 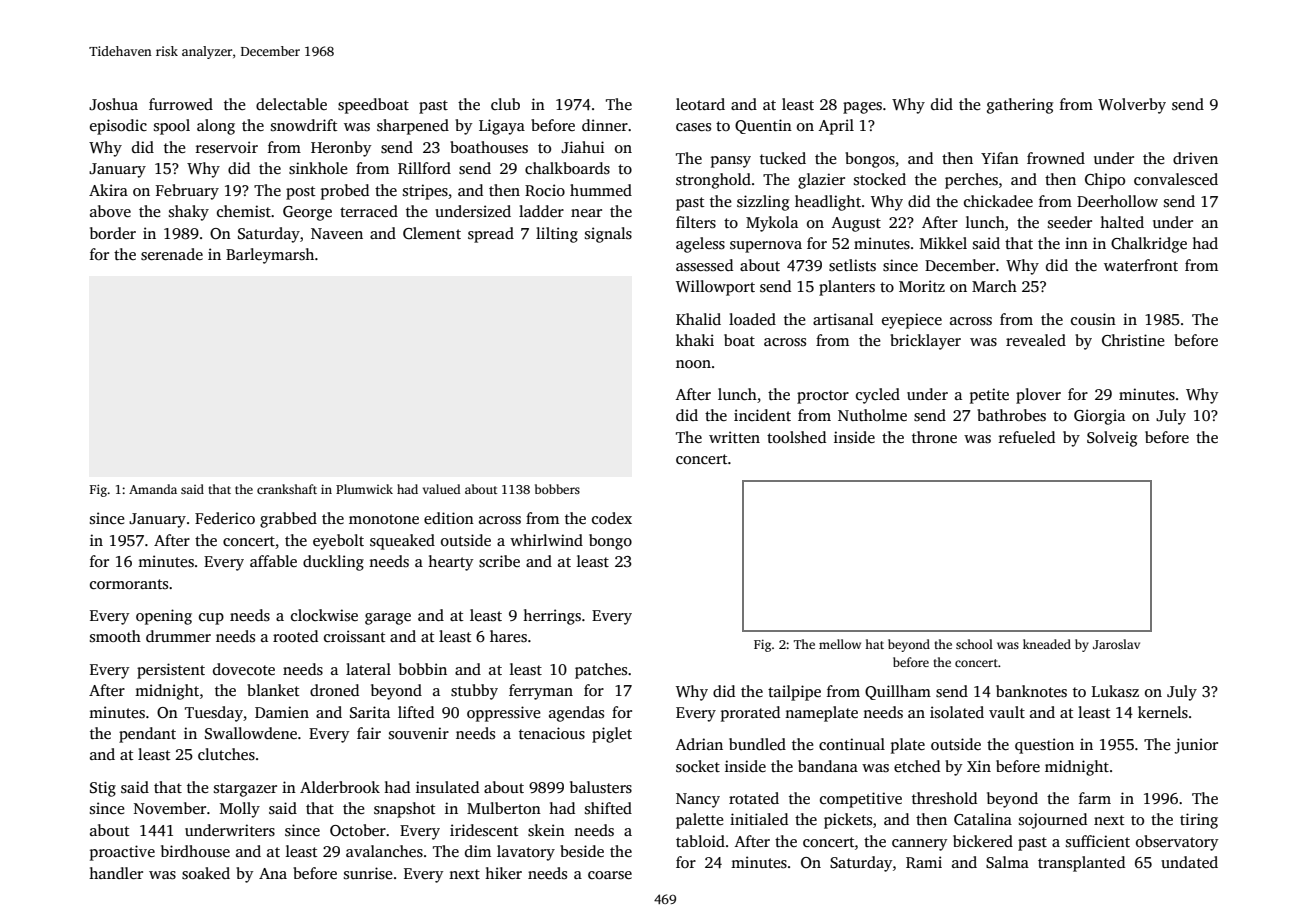 I want to click on leotard, so click(x=700, y=104).
